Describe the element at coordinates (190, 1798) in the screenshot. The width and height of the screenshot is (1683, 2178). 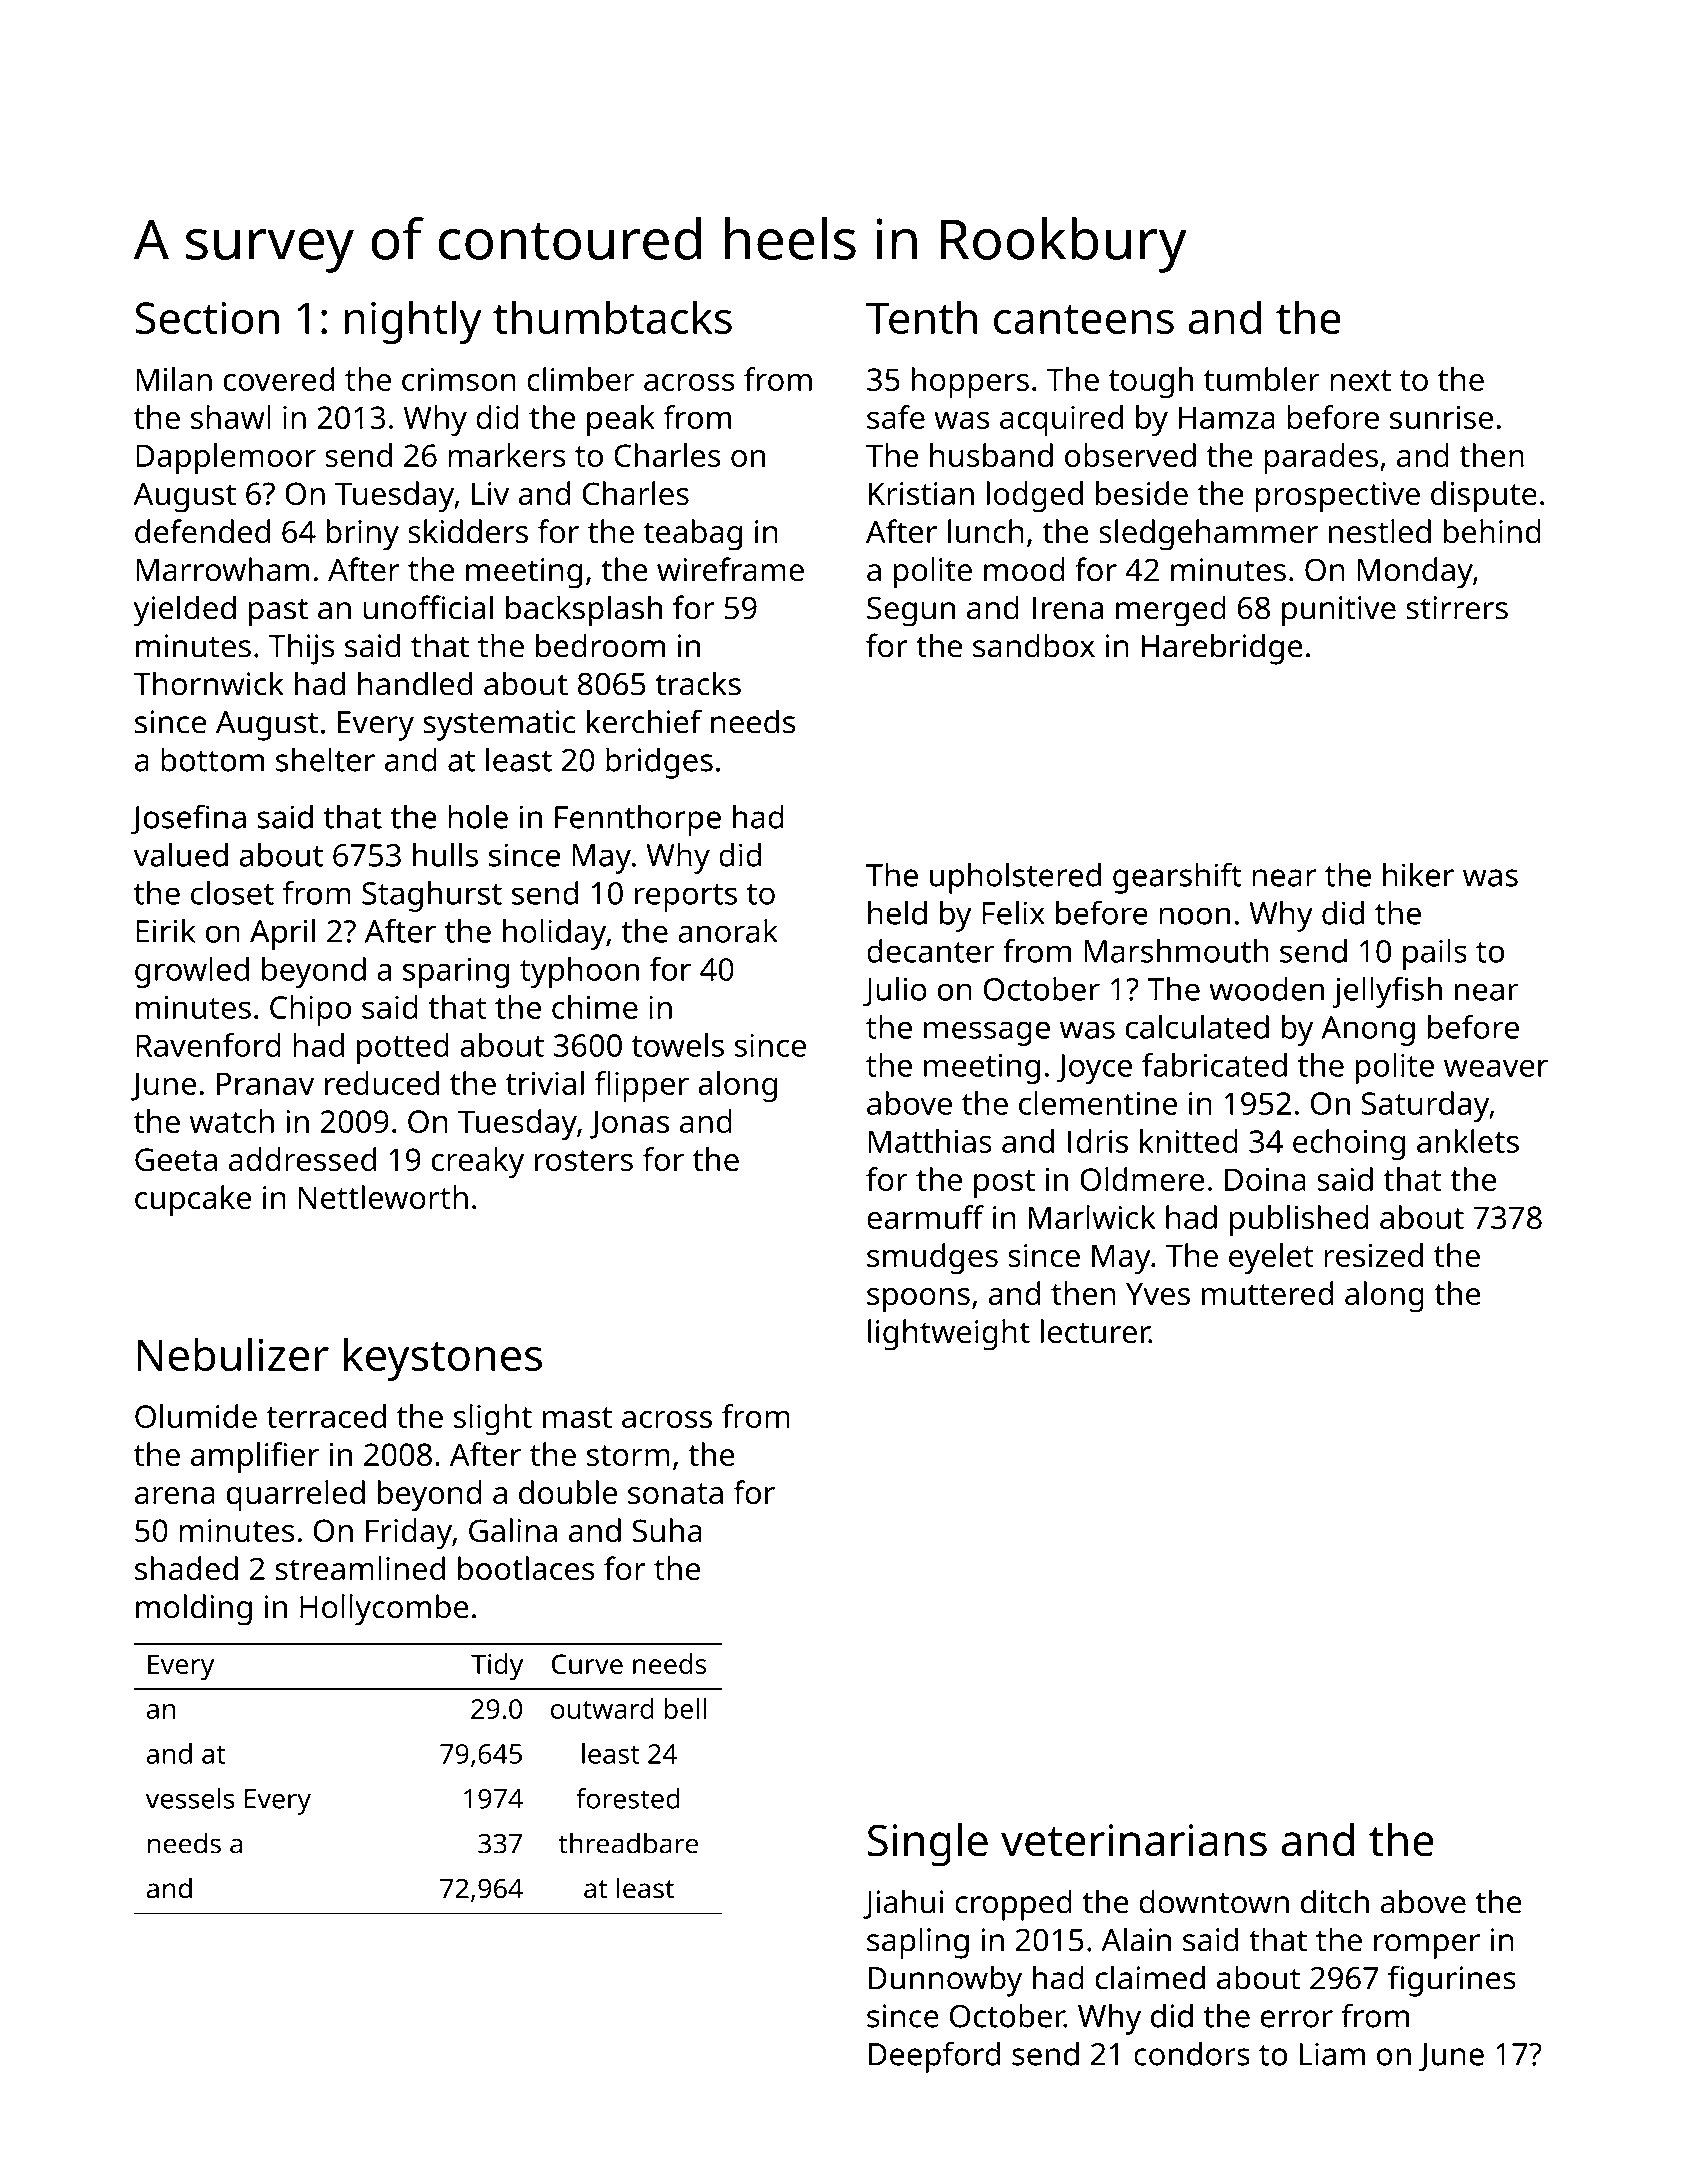
I see `vessels` at that location.
